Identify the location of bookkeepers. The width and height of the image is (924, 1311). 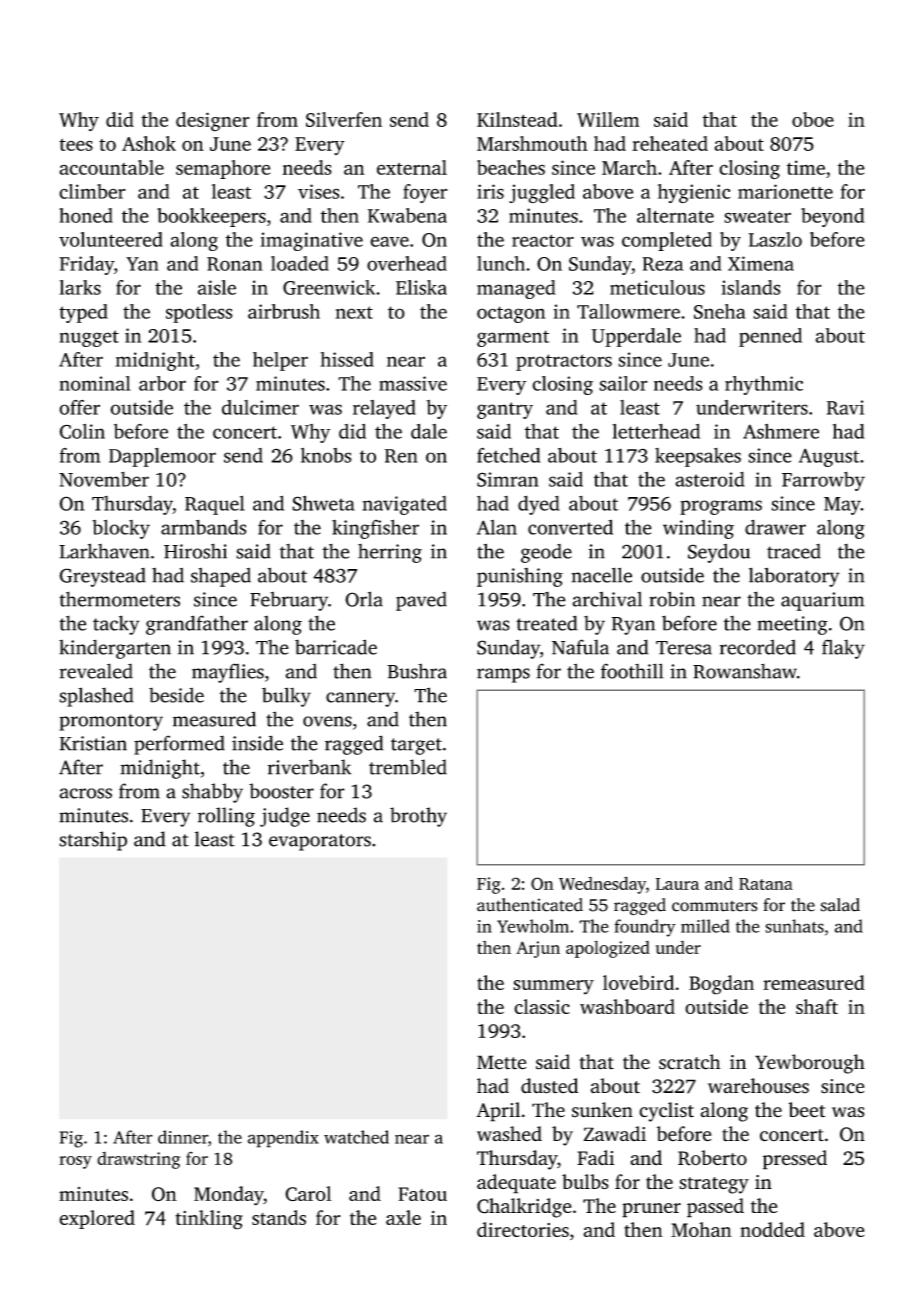
(211, 217).
